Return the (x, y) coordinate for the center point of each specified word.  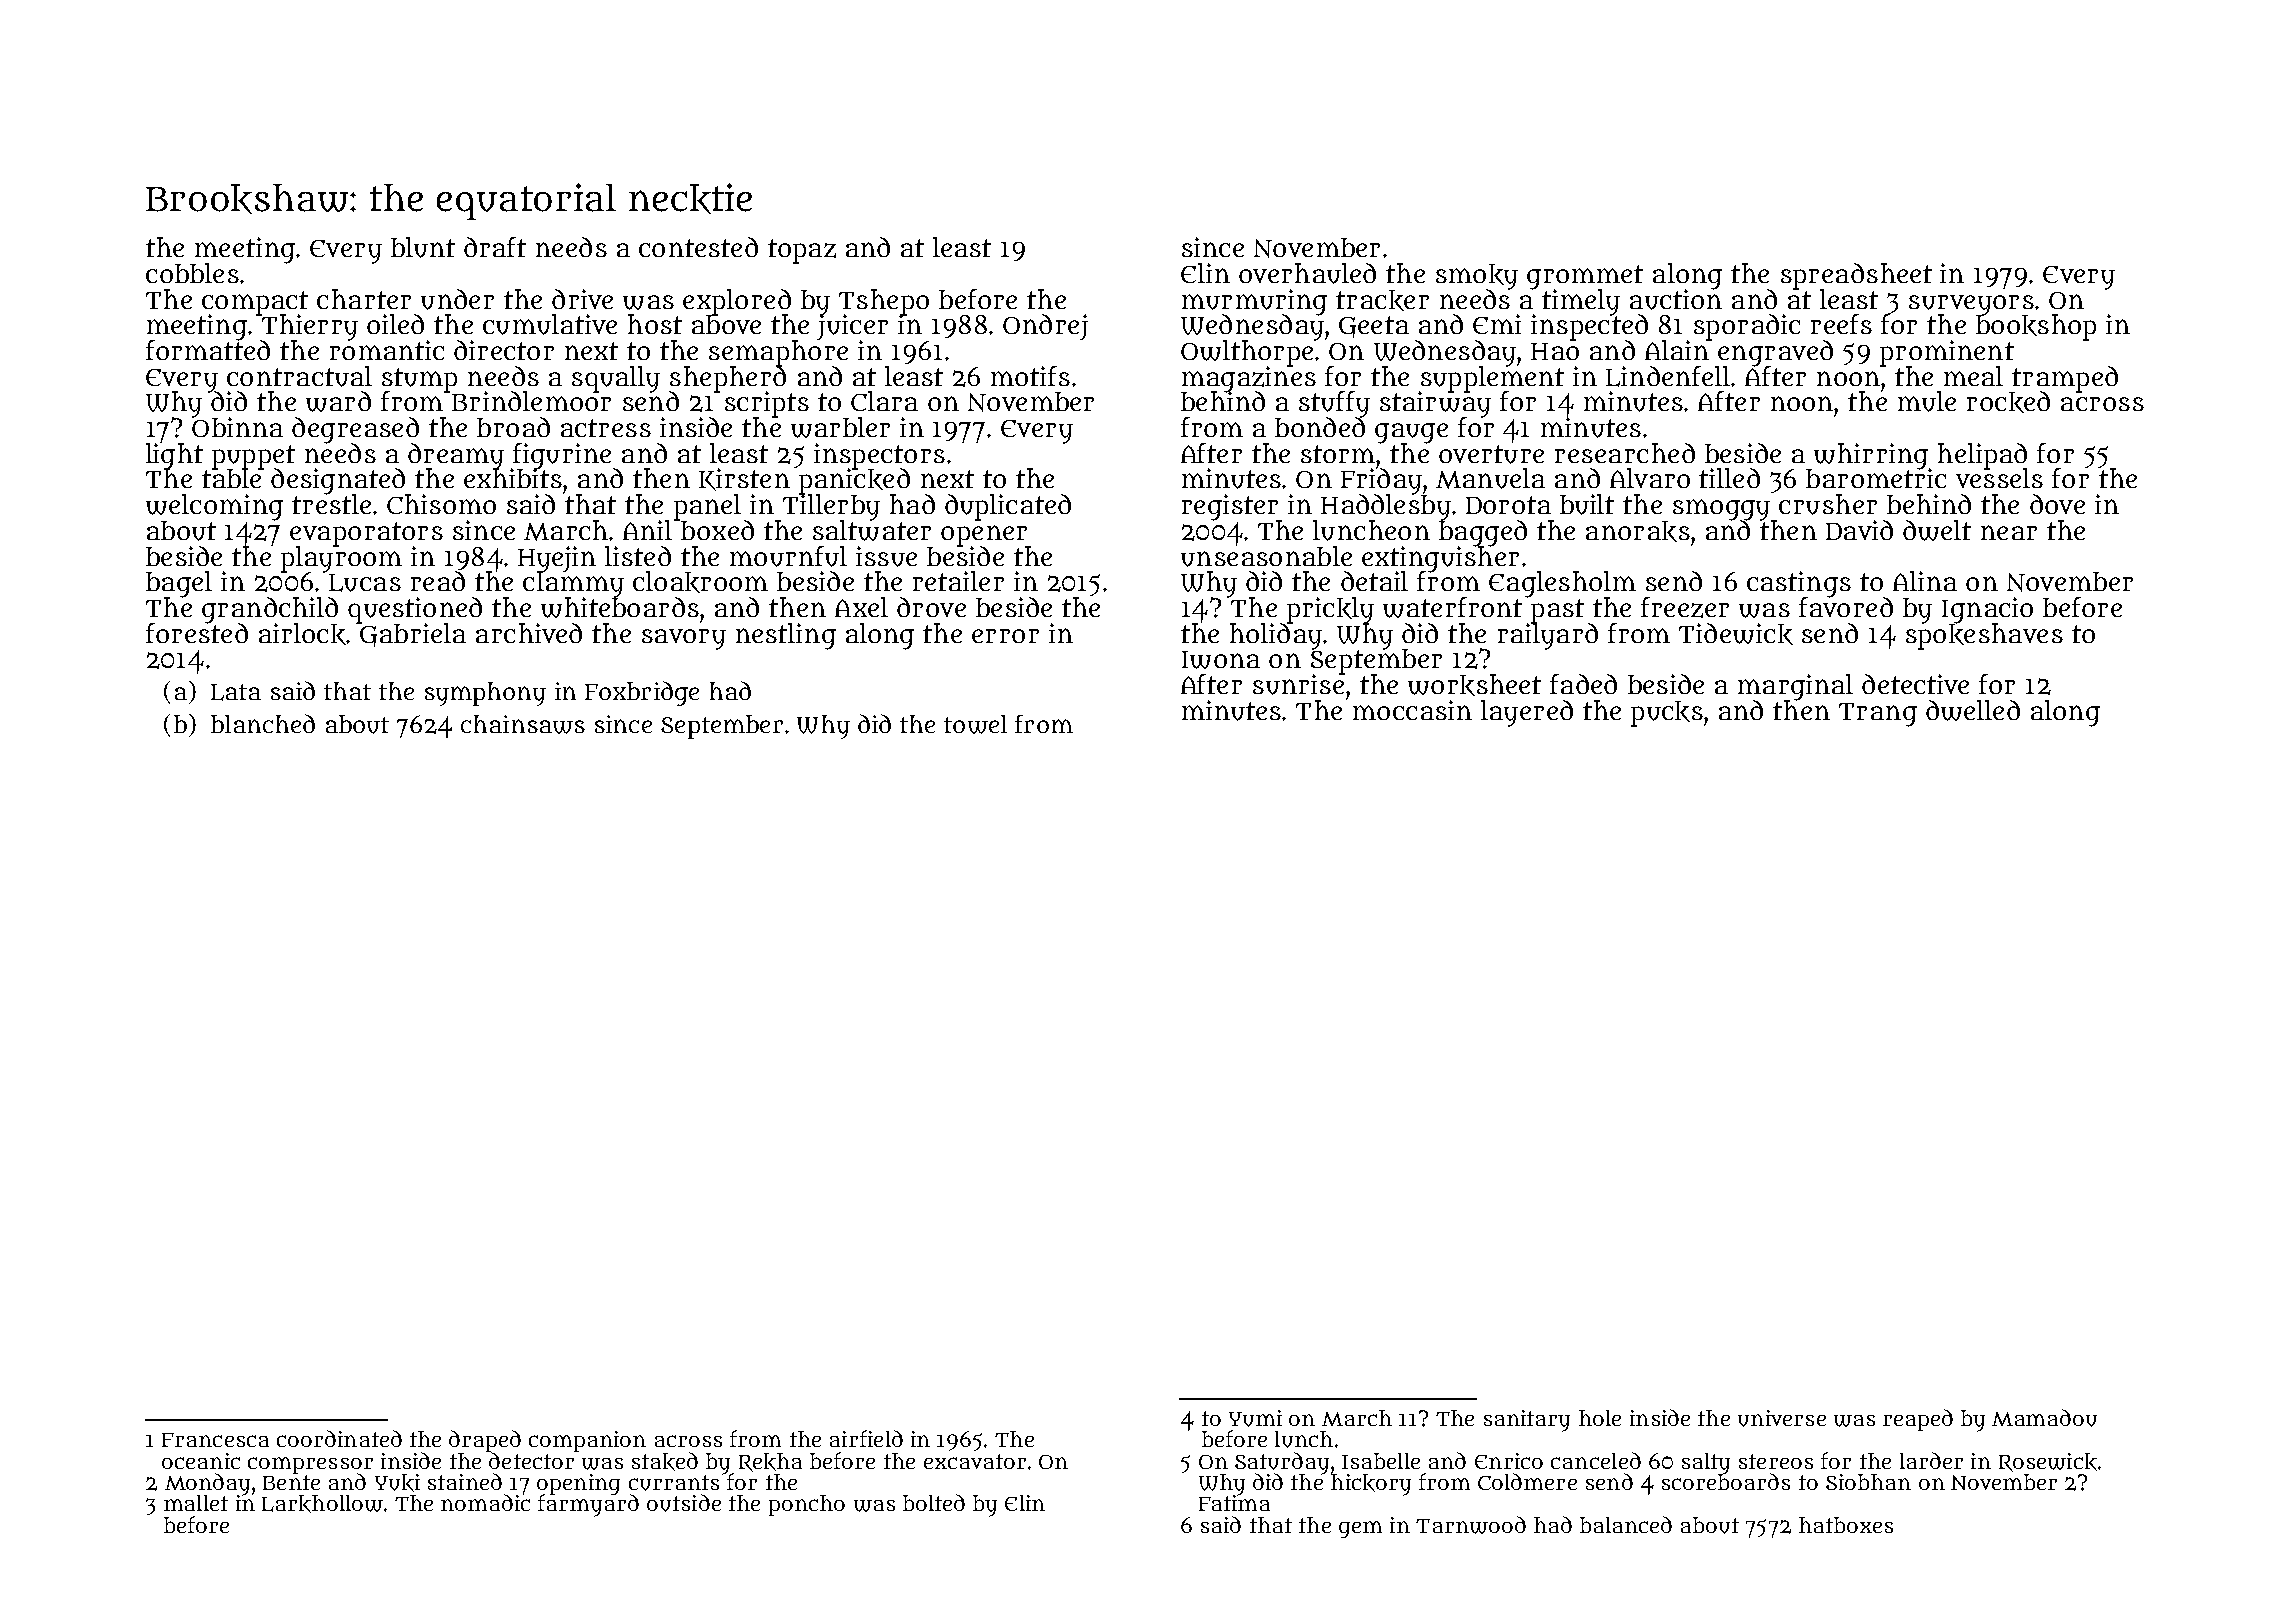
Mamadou (2044, 1418)
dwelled (1973, 710)
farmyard (588, 1506)
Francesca (215, 1440)
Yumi (1255, 1418)
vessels (1999, 478)
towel (975, 724)
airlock (302, 634)
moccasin (1412, 710)
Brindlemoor (531, 401)
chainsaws (523, 724)
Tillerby (830, 507)
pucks (1667, 714)
